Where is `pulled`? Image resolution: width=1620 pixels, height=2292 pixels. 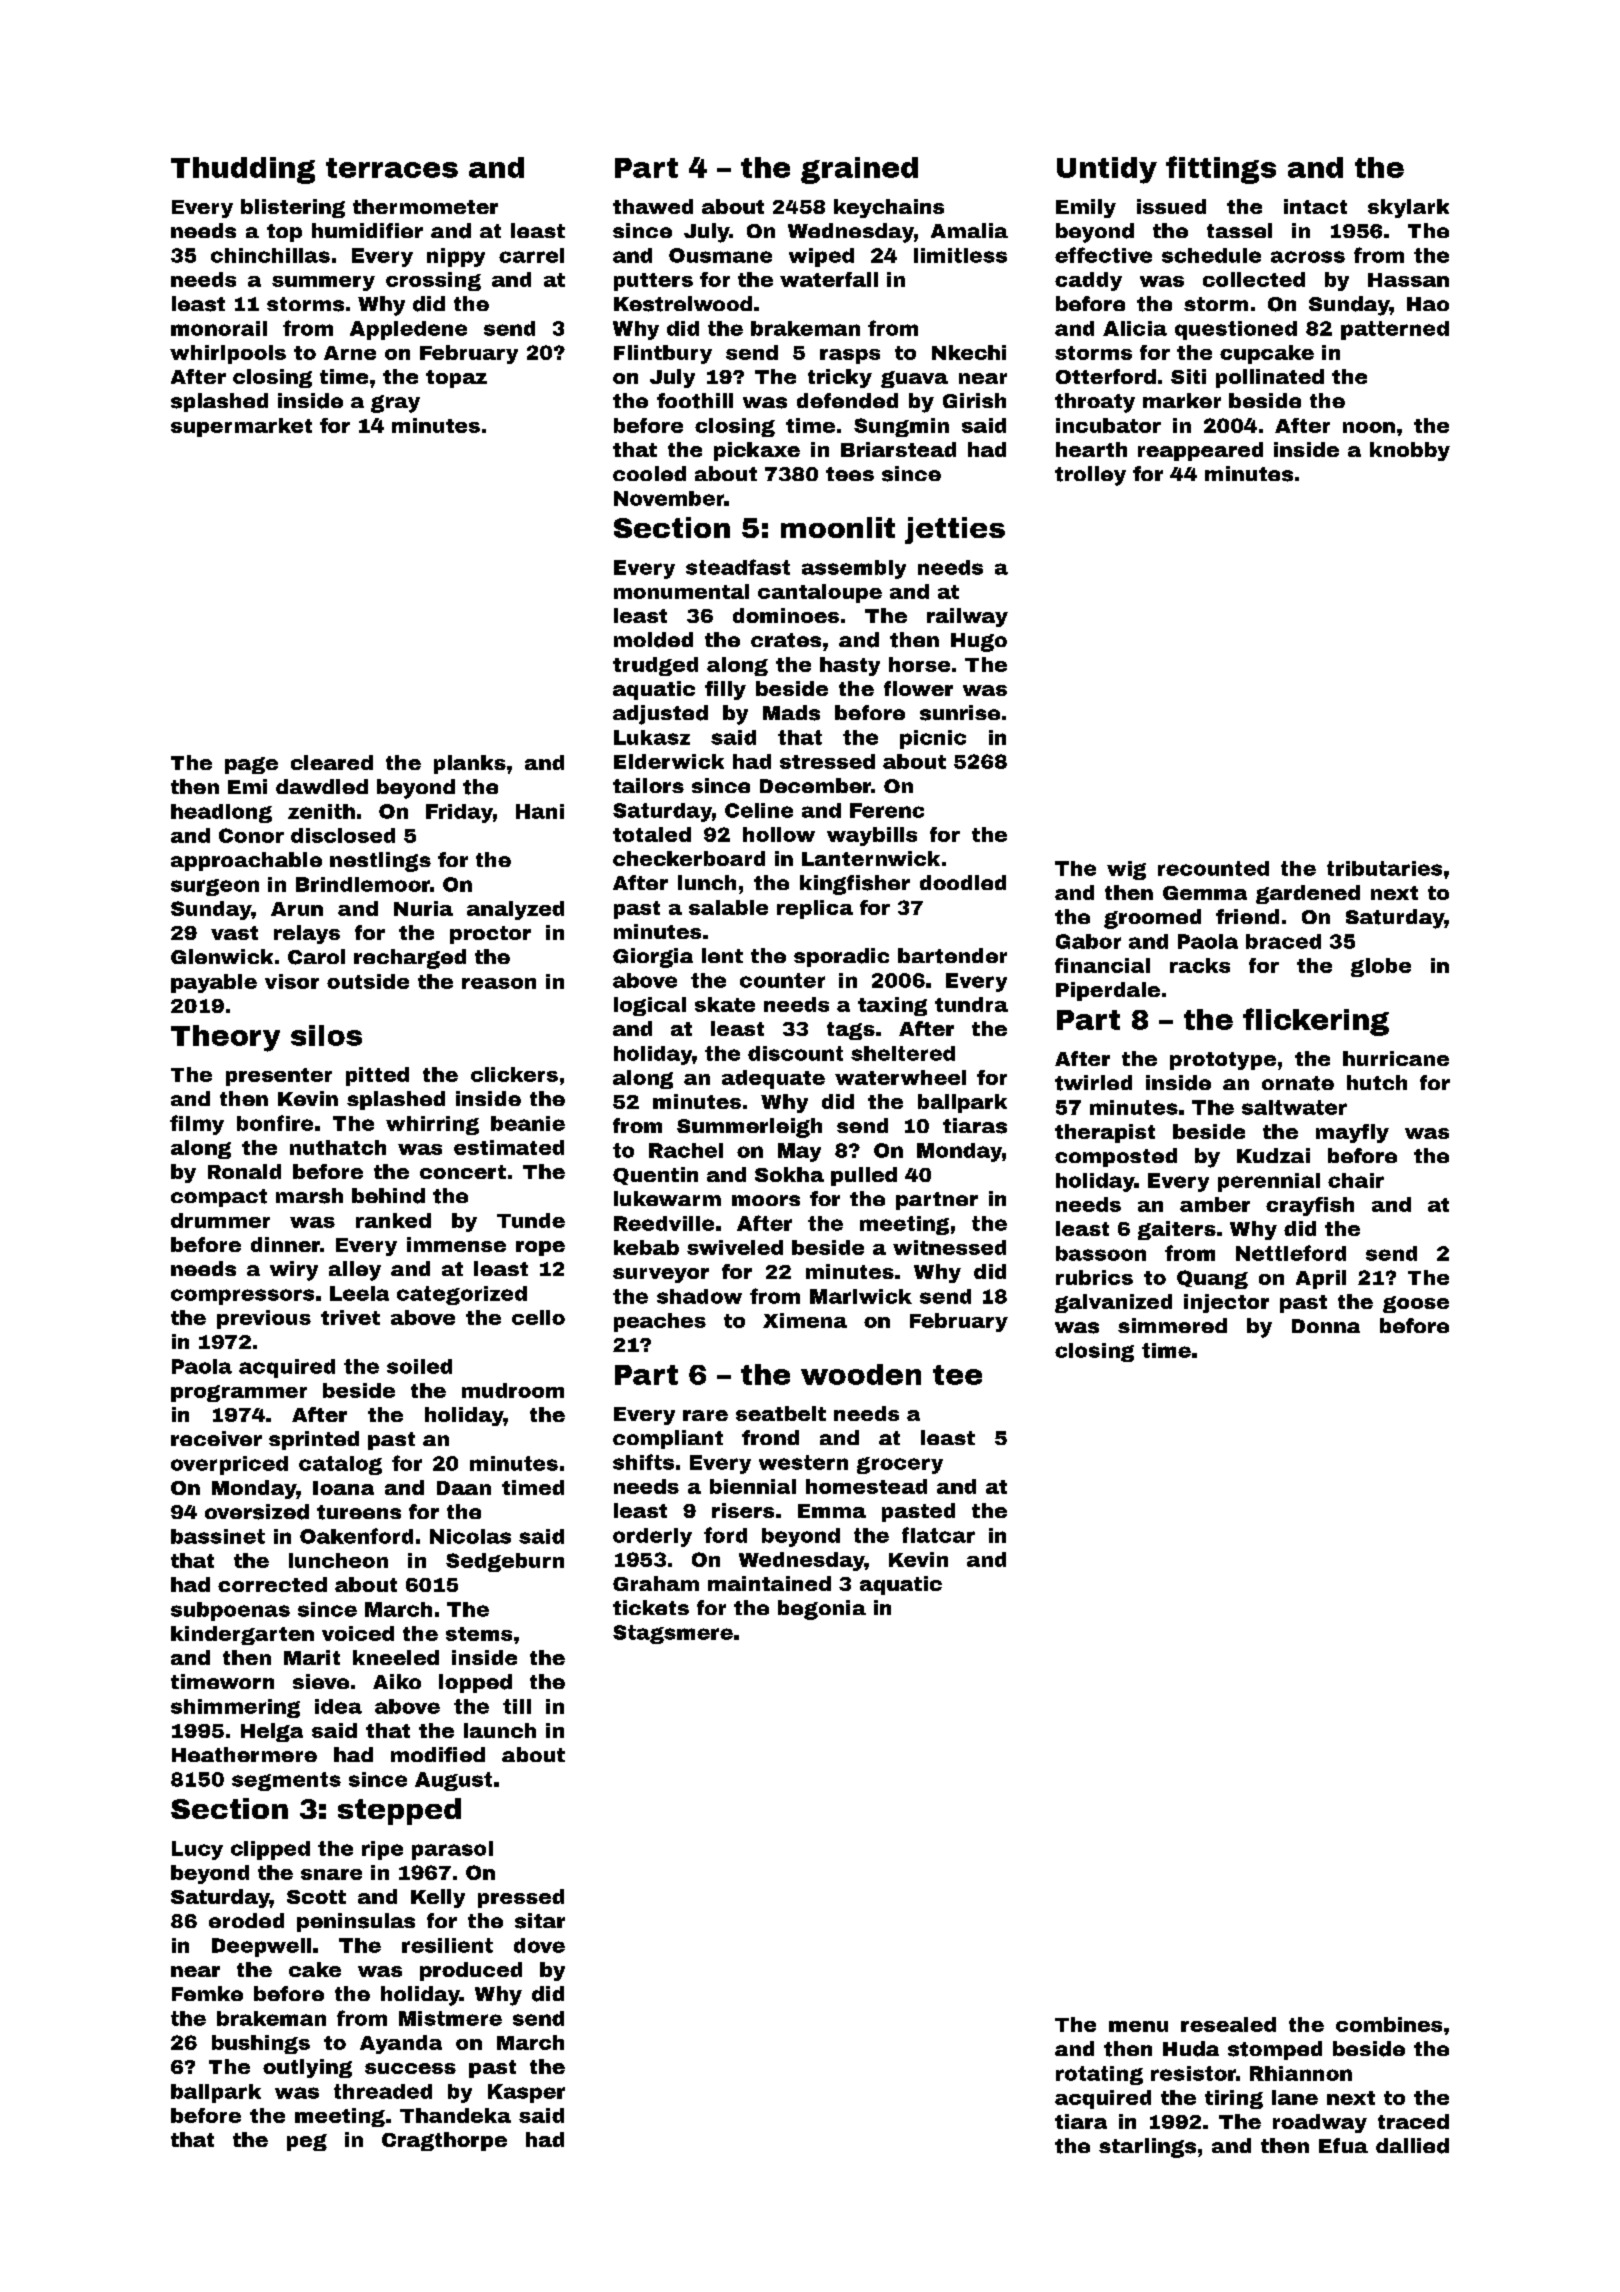 pulled is located at coordinates (864, 1176).
